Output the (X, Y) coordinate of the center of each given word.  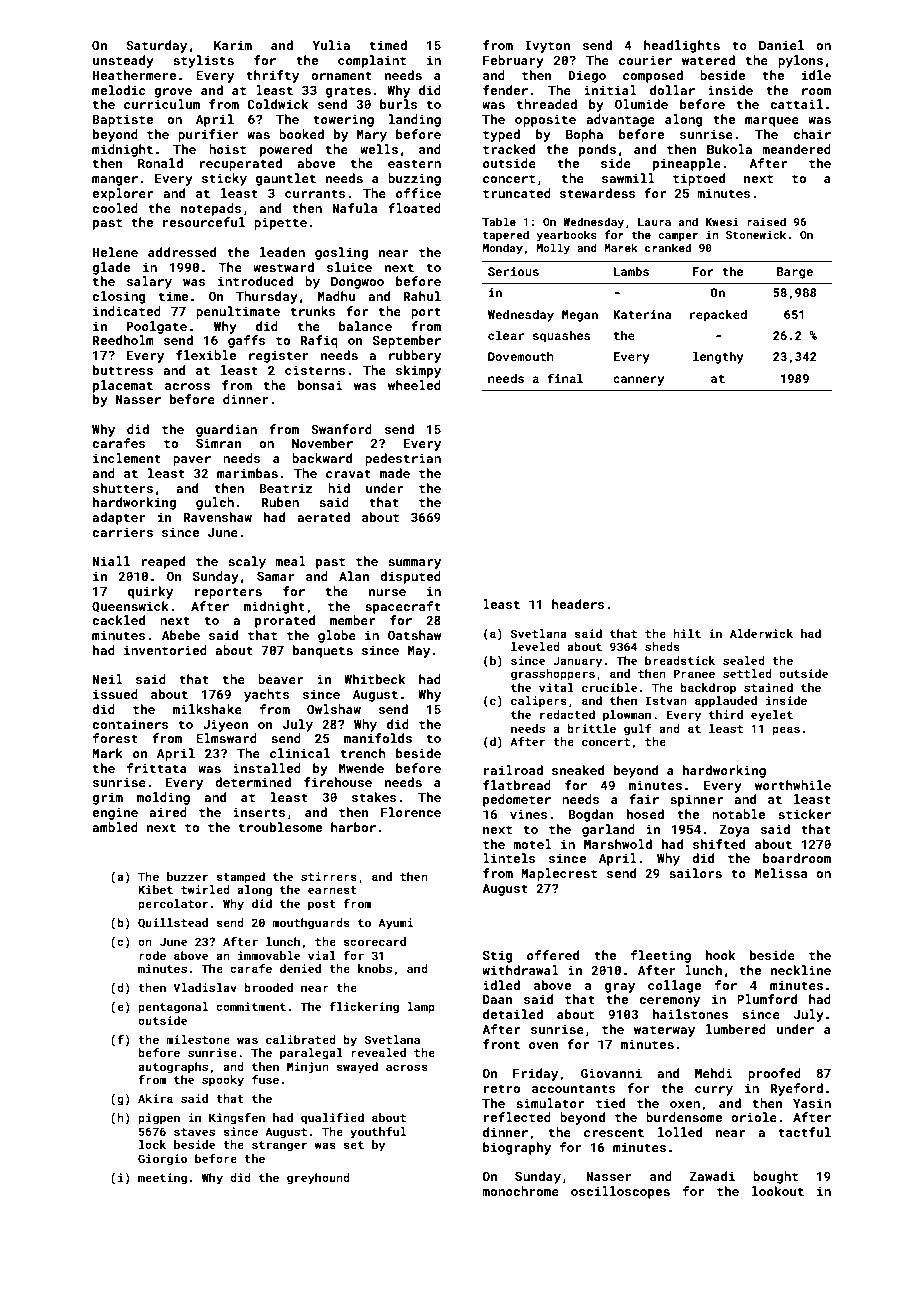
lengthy (718, 357)
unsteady (123, 61)
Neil (107, 679)
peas (786, 731)
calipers (539, 702)
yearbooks (566, 236)
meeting (162, 1179)
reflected (517, 1117)
